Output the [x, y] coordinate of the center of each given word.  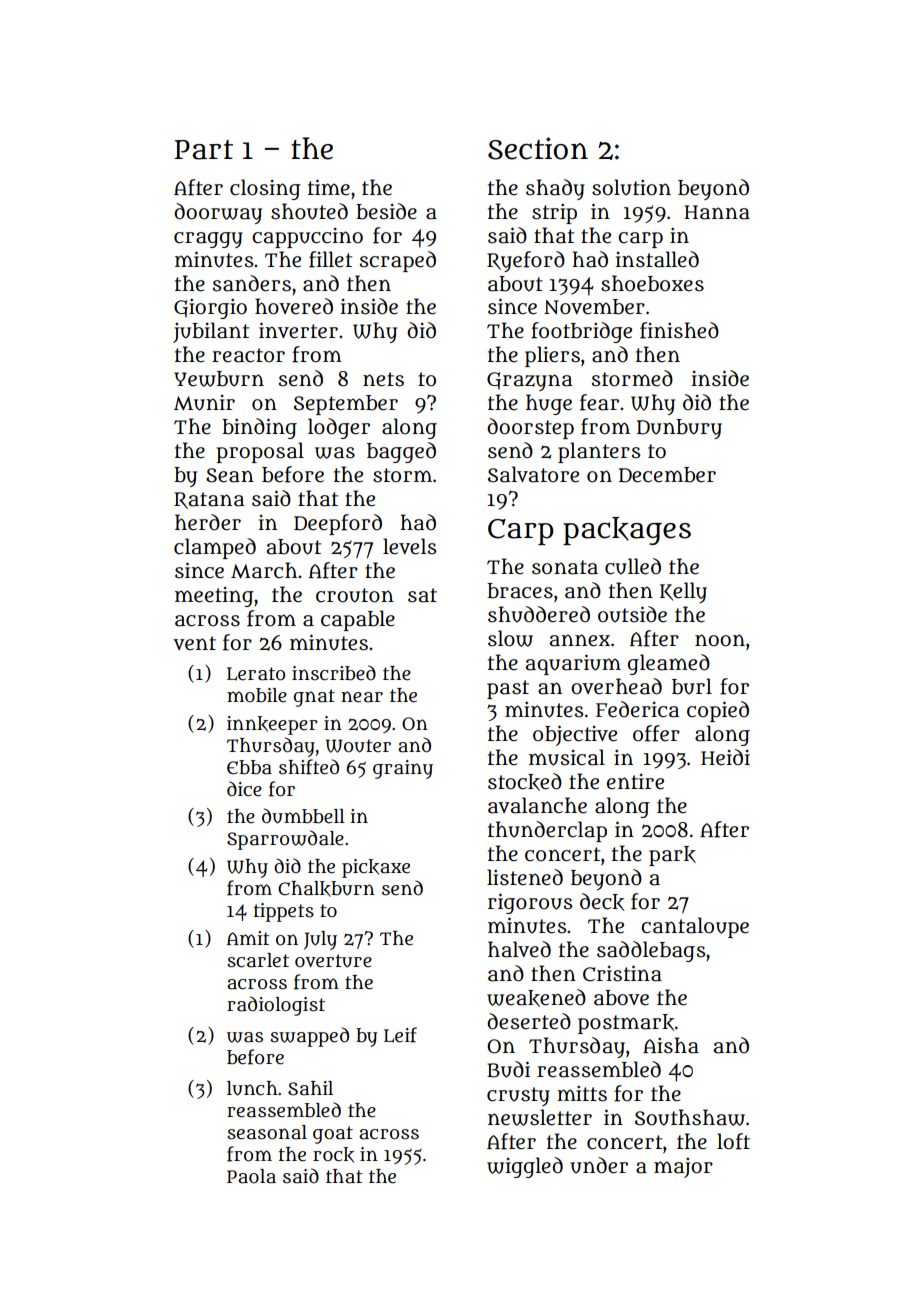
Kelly [683, 592]
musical [567, 757]
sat [422, 595]
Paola [251, 1176]
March [264, 570]
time [329, 187]
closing [265, 189]
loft [733, 1141]
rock [333, 1155]
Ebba [249, 767]
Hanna [717, 212]
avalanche [537, 805]
